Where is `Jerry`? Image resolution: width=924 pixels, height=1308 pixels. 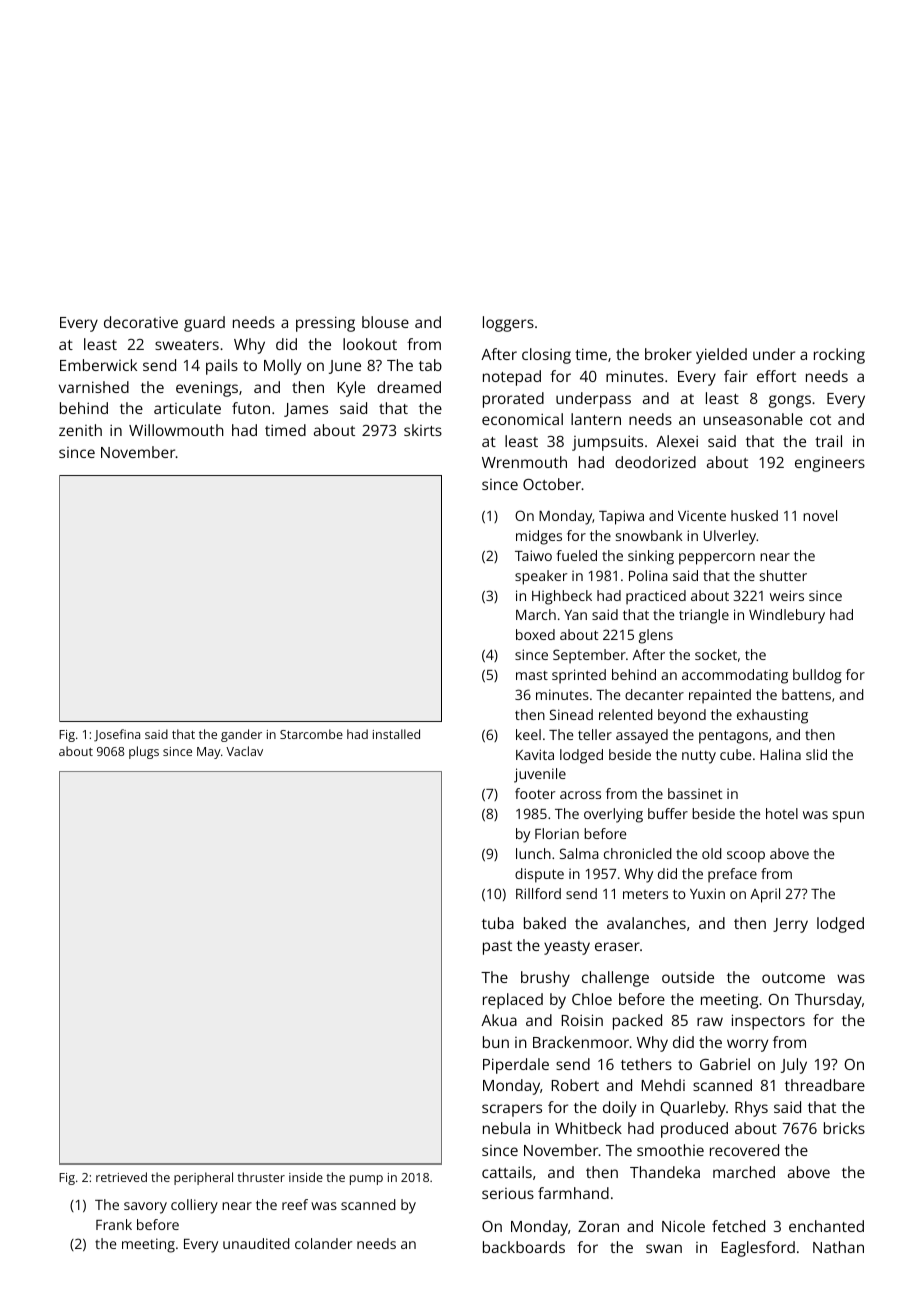 Jerry is located at coordinates (790, 925).
